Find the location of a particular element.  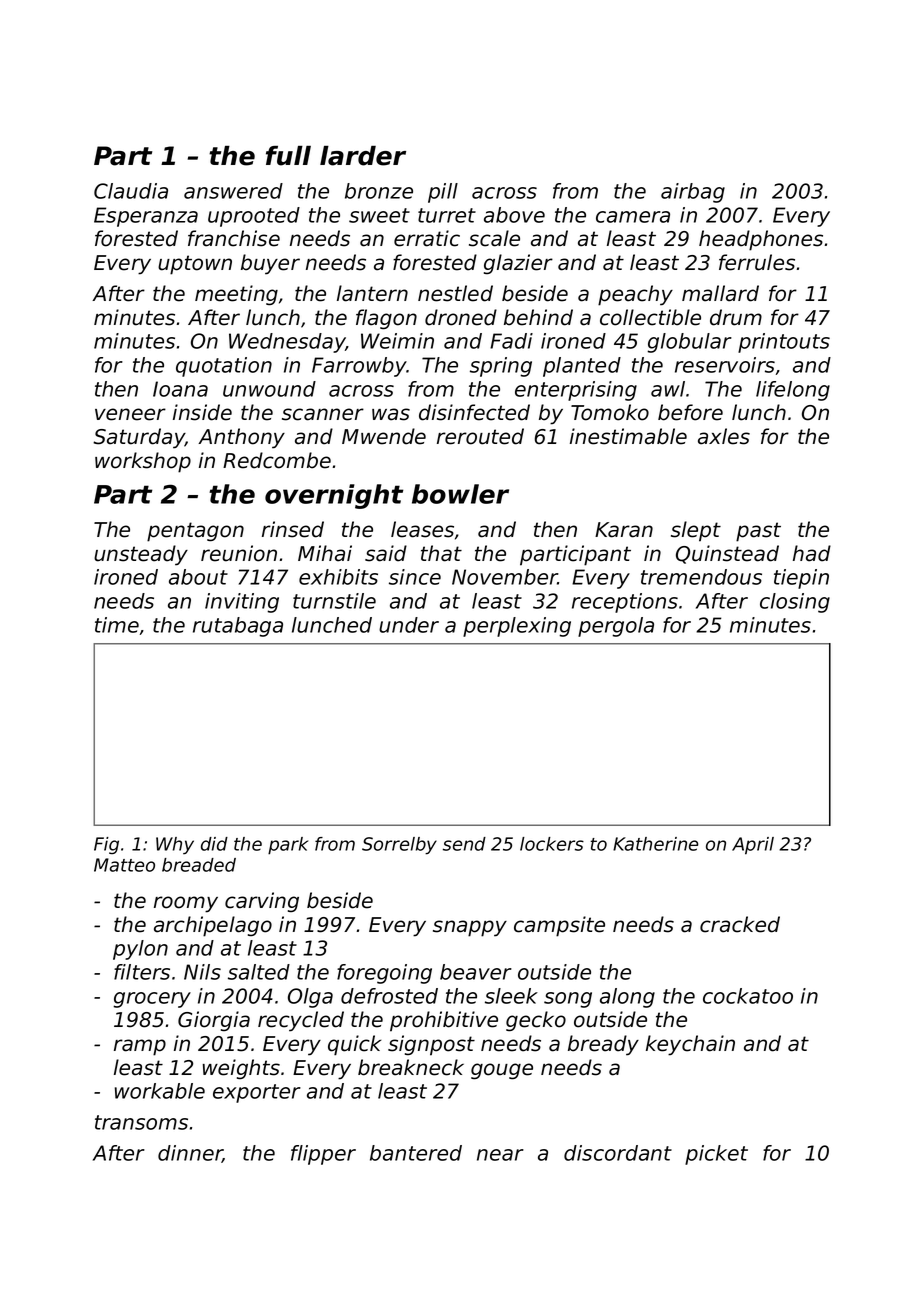

Claudia is located at coordinates (131, 191).
